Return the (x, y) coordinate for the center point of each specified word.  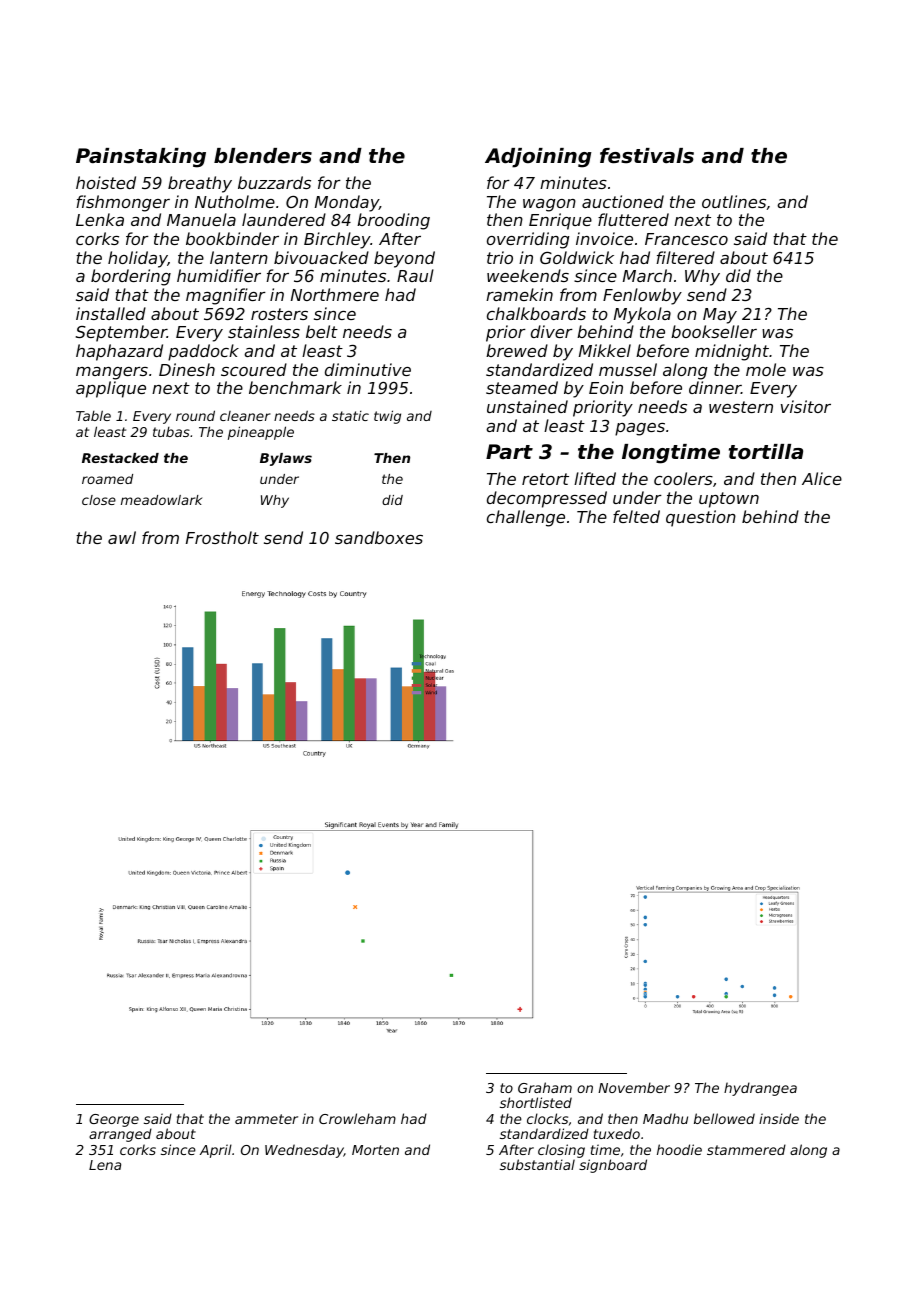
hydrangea (760, 1089)
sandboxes (379, 537)
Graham (545, 1087)
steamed (522, 387)
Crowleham (357, 1118)
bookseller (714, 331)
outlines (734, 201)
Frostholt (222, 537)
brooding (393, 221)
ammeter (266, 1119)
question (701, 518)
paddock (203, 352)
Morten (375, 1150)
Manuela (201, 219)
